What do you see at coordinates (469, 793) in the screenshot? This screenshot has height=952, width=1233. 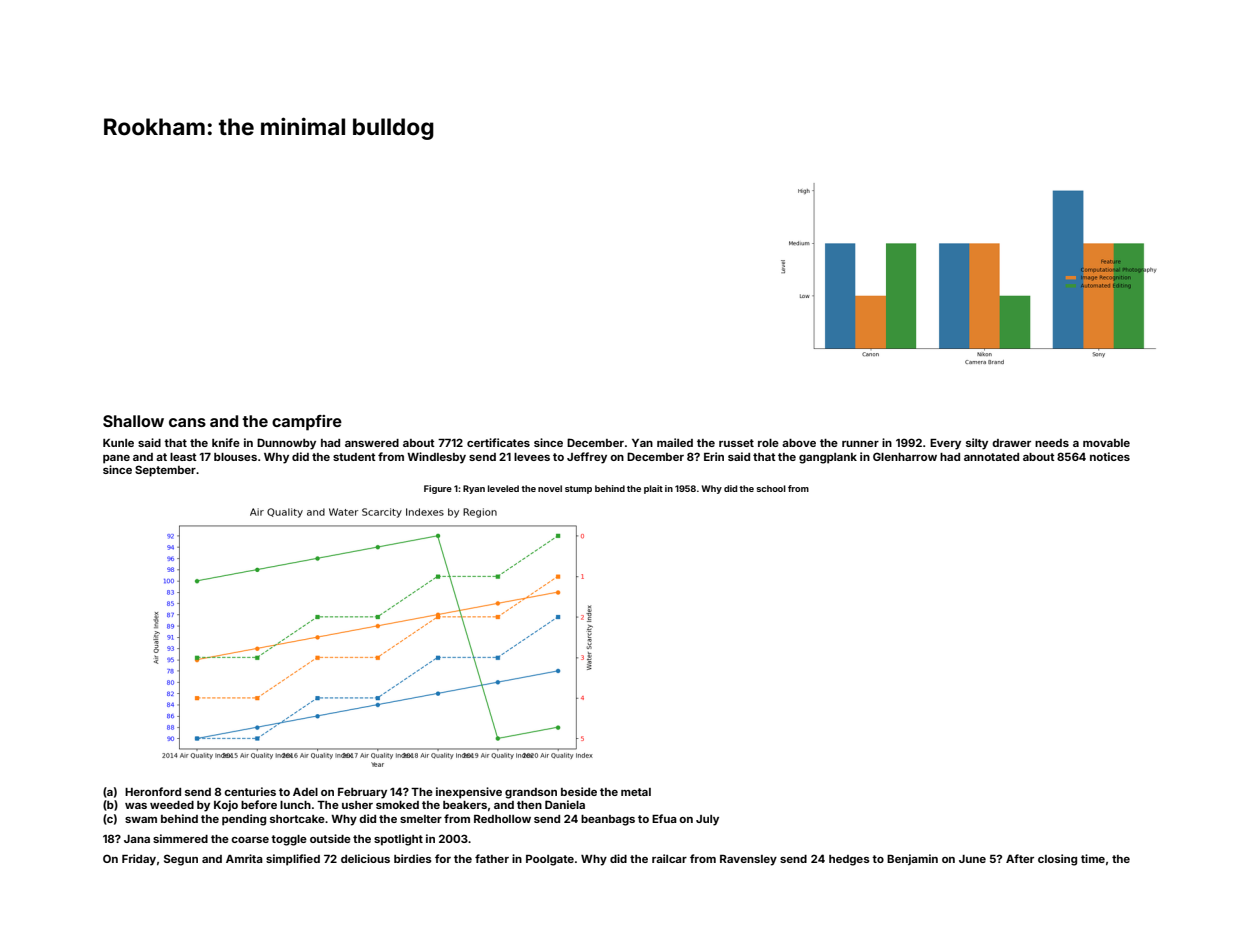 I see `inexpensive` at bounding box center [469, 793].
